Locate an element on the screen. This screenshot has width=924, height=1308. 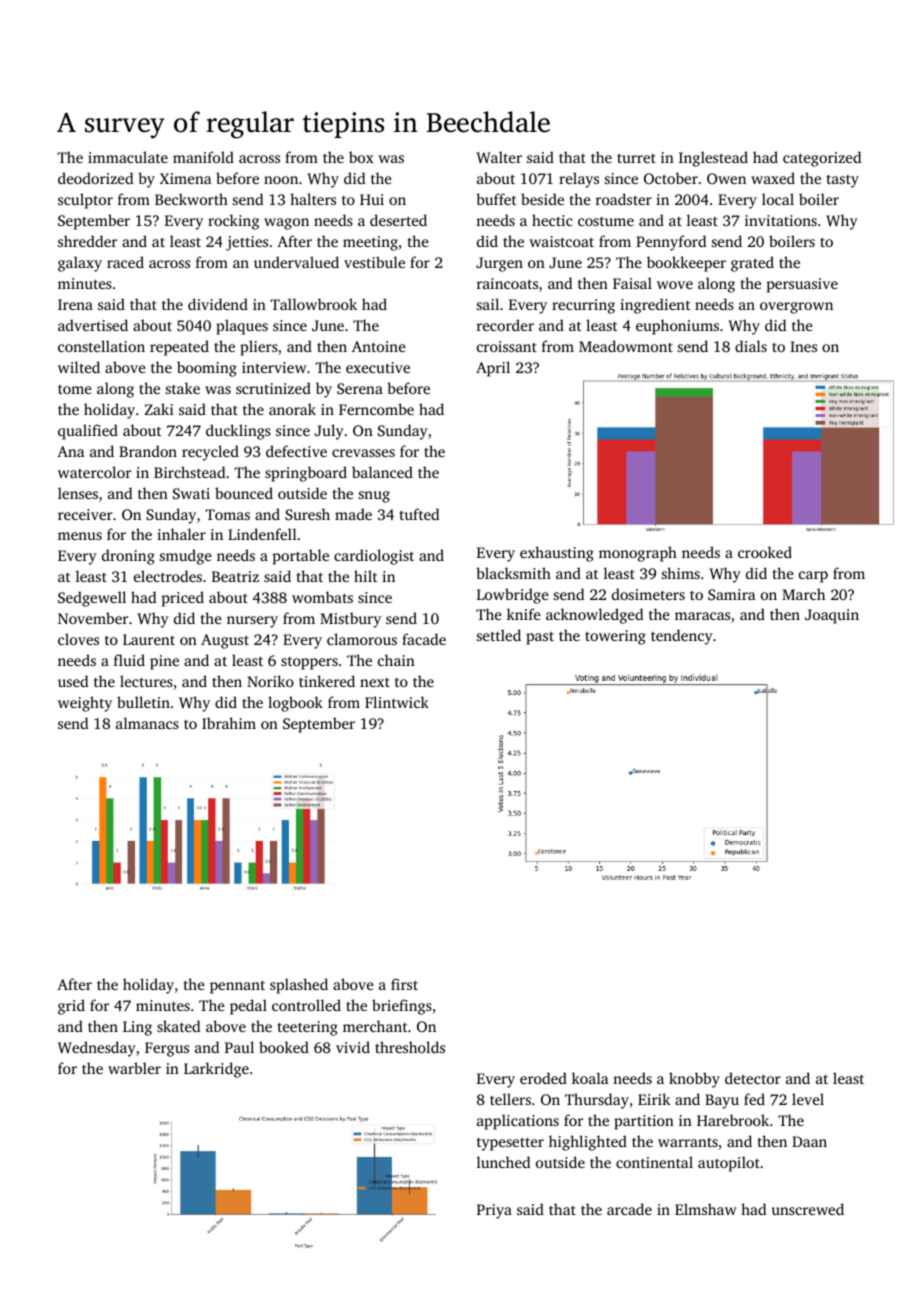
Tallowbrook is located at coordinates (313, 304).
